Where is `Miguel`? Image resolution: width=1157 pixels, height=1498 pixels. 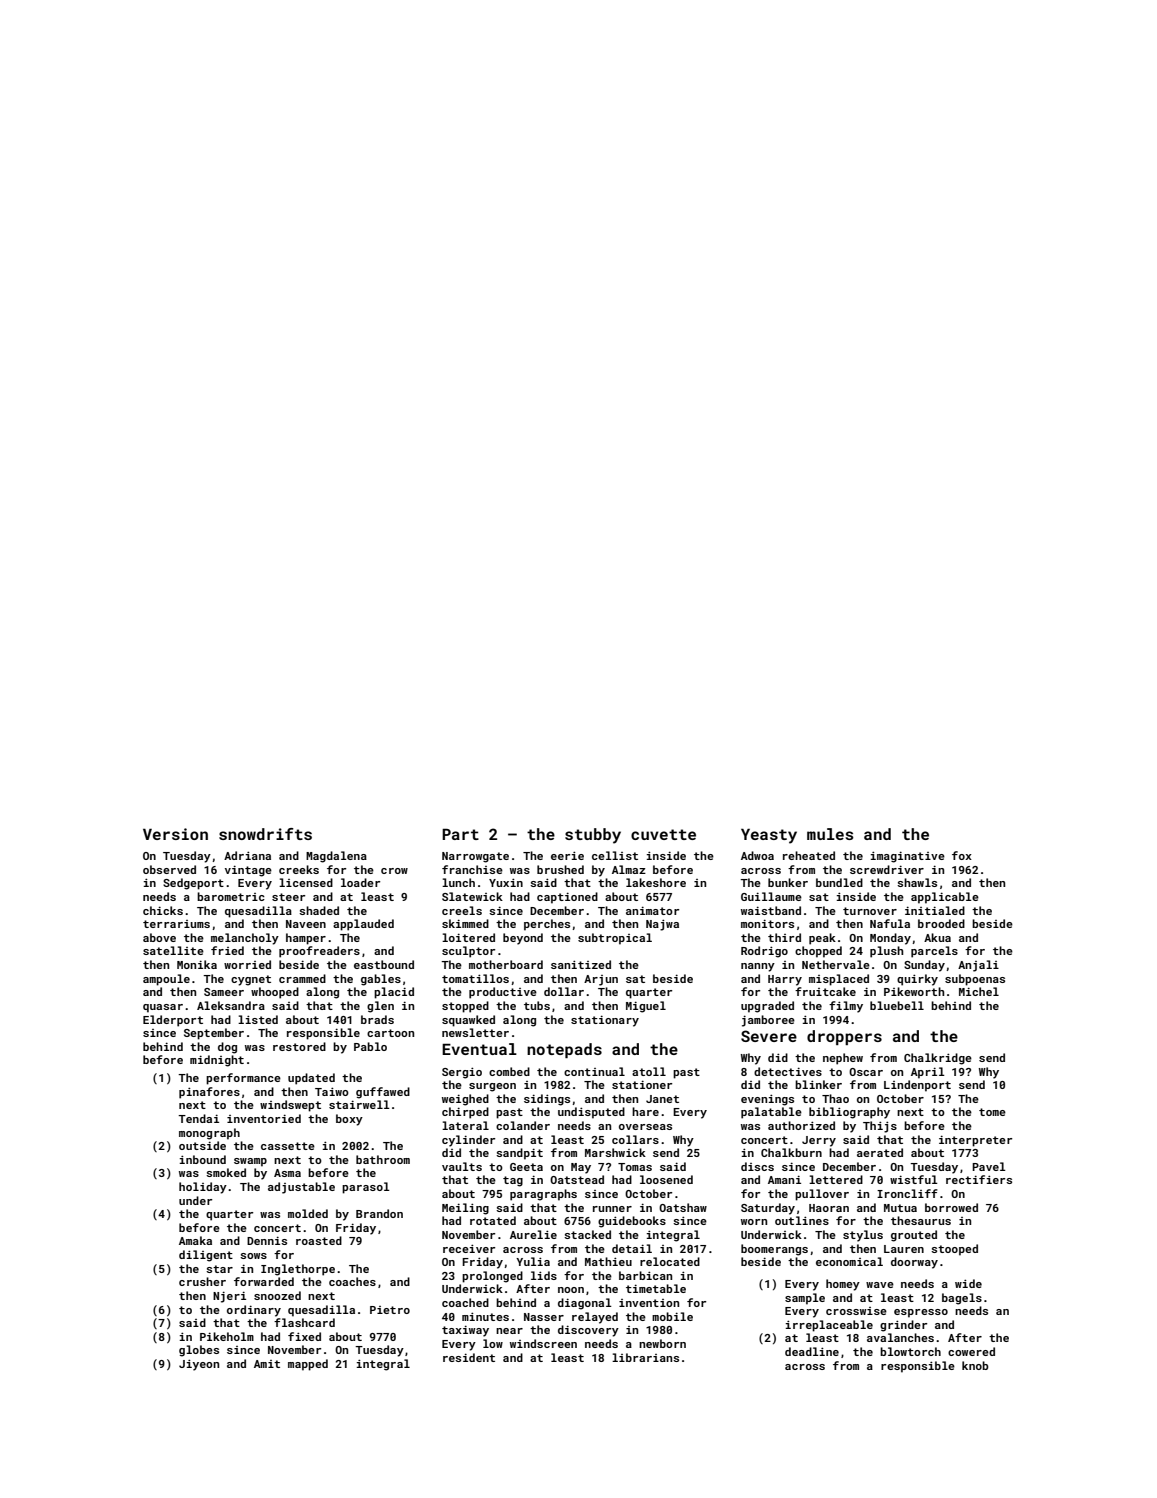
Miguel is located at coordinates (646, 1007).
